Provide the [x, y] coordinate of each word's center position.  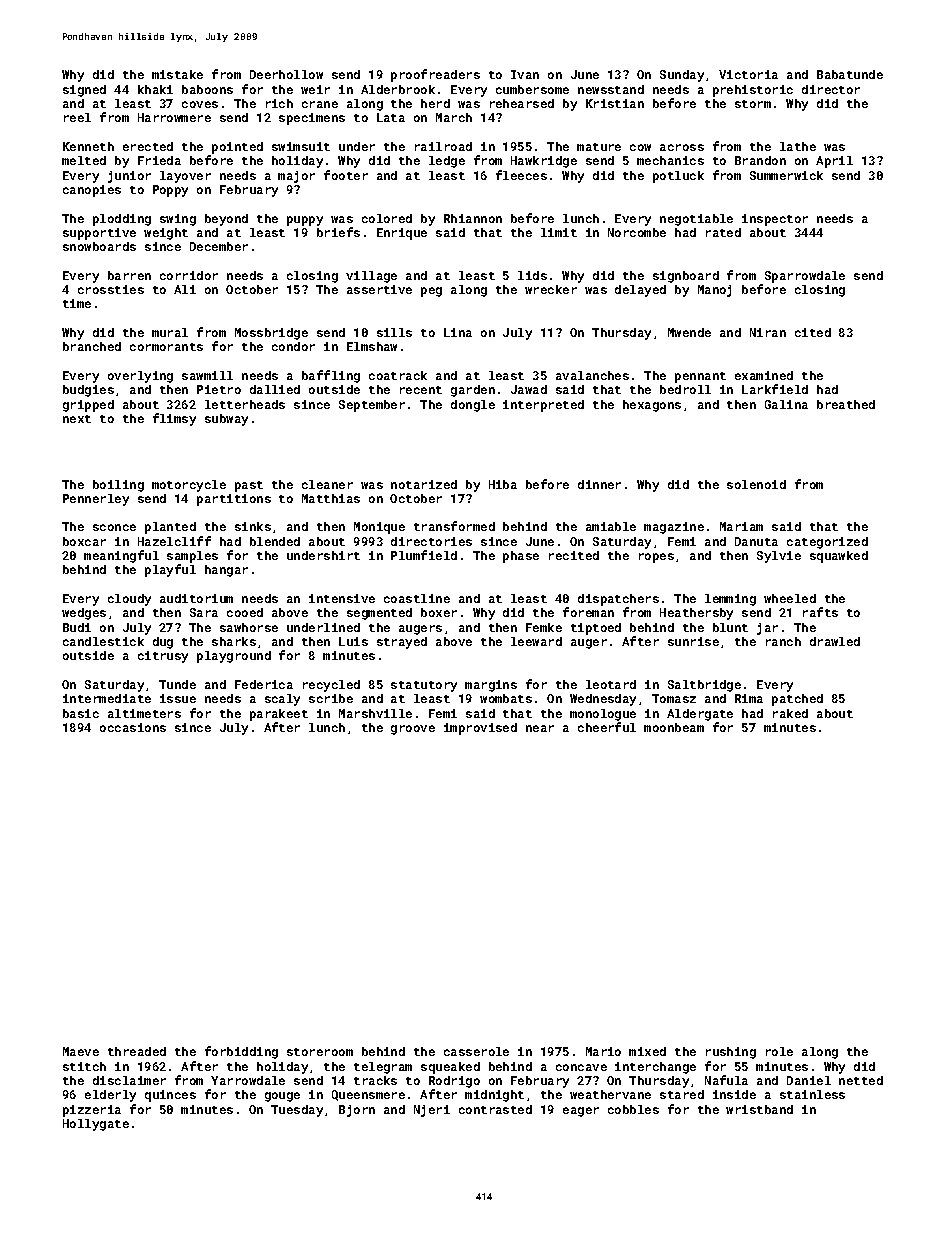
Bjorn [357, 1111]
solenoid [756, 484]
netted [861, 1080]
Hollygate [96, 1125]
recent [421, 390]
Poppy [170, 191]
